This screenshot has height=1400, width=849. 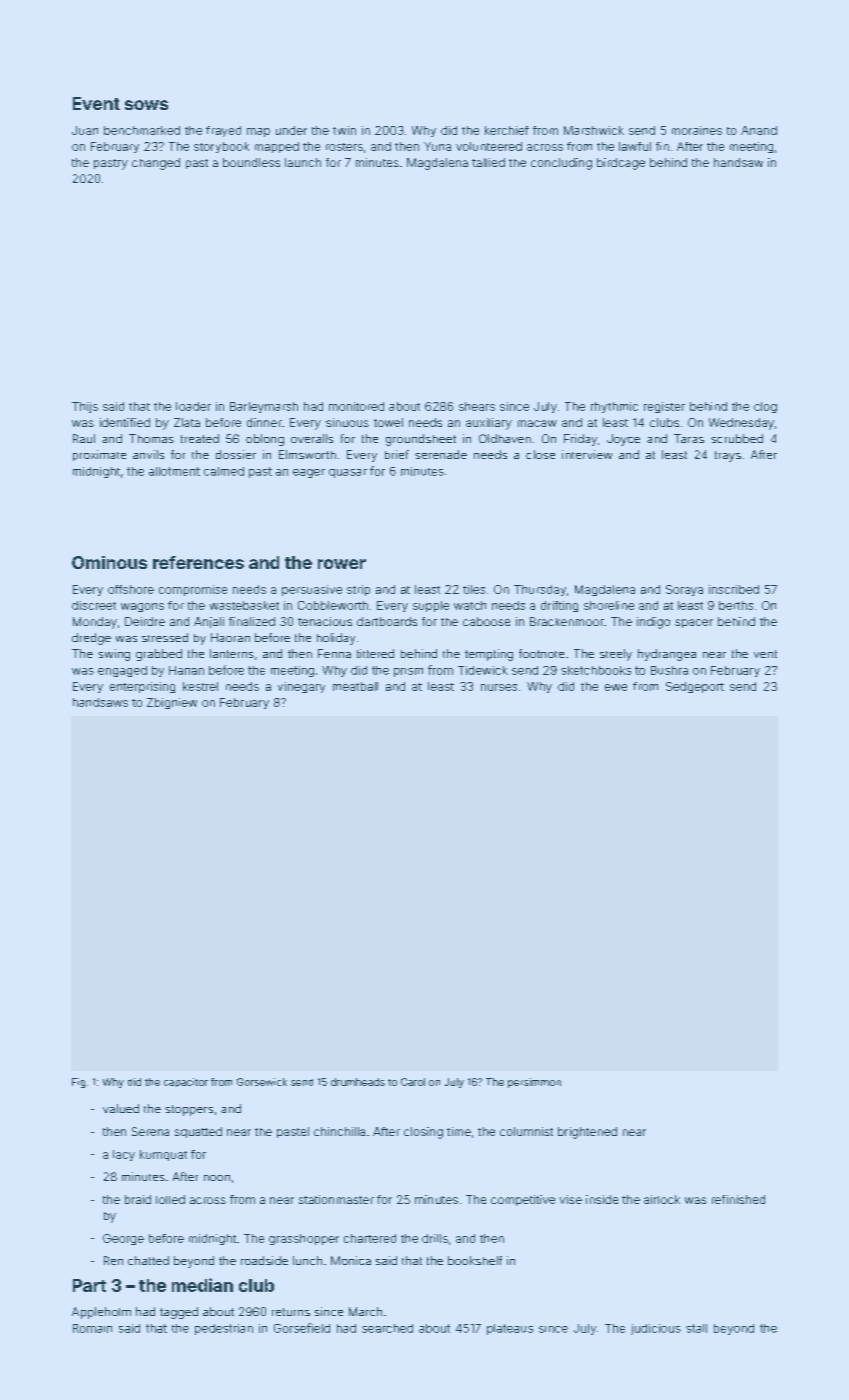 I want to click on tagged, so click(x=179, y=1313).
